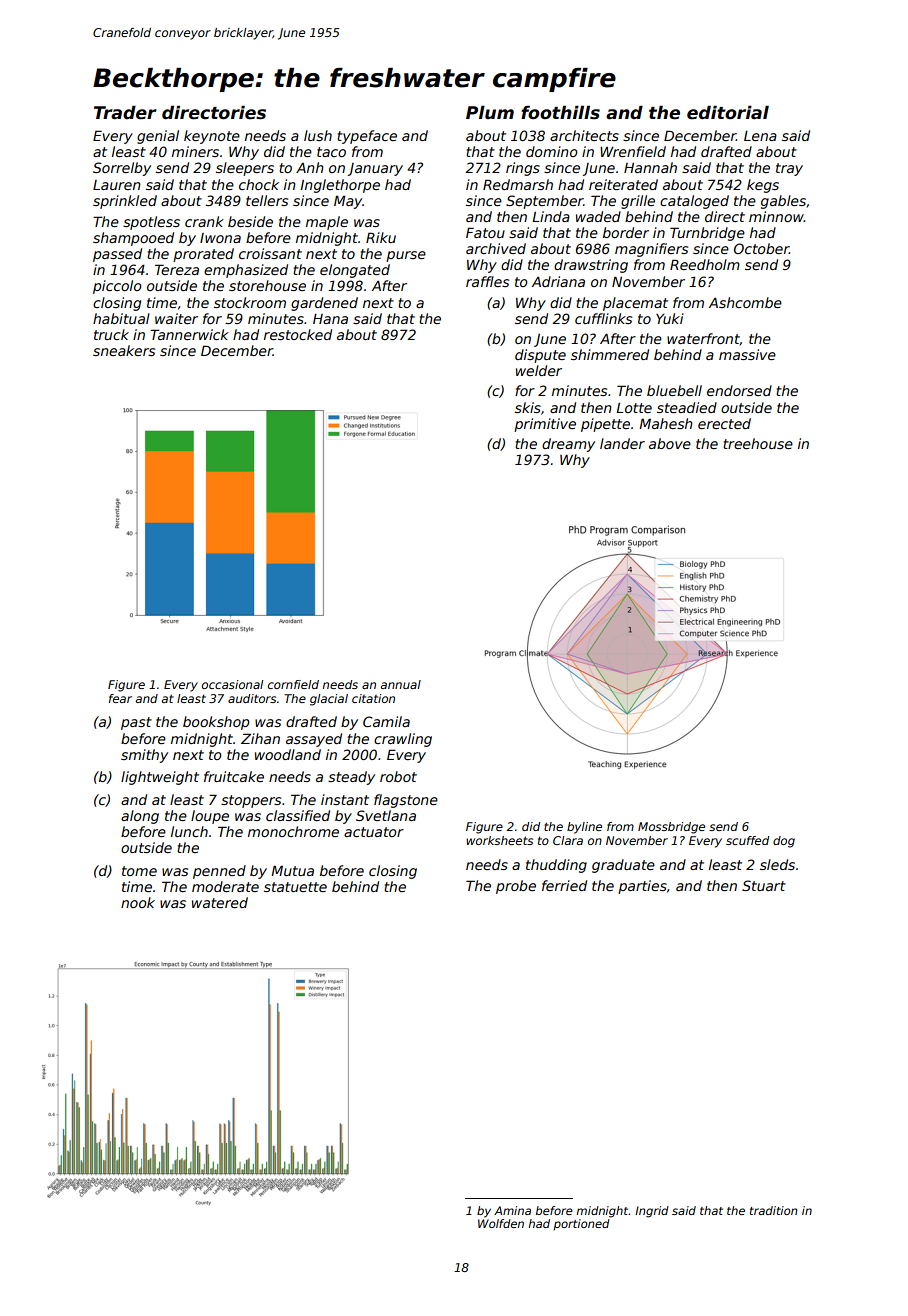 This document has height=1316, width=908. Describe the element at coordinates (671, 828) in the document. I see `Mossbridge` at that location.
